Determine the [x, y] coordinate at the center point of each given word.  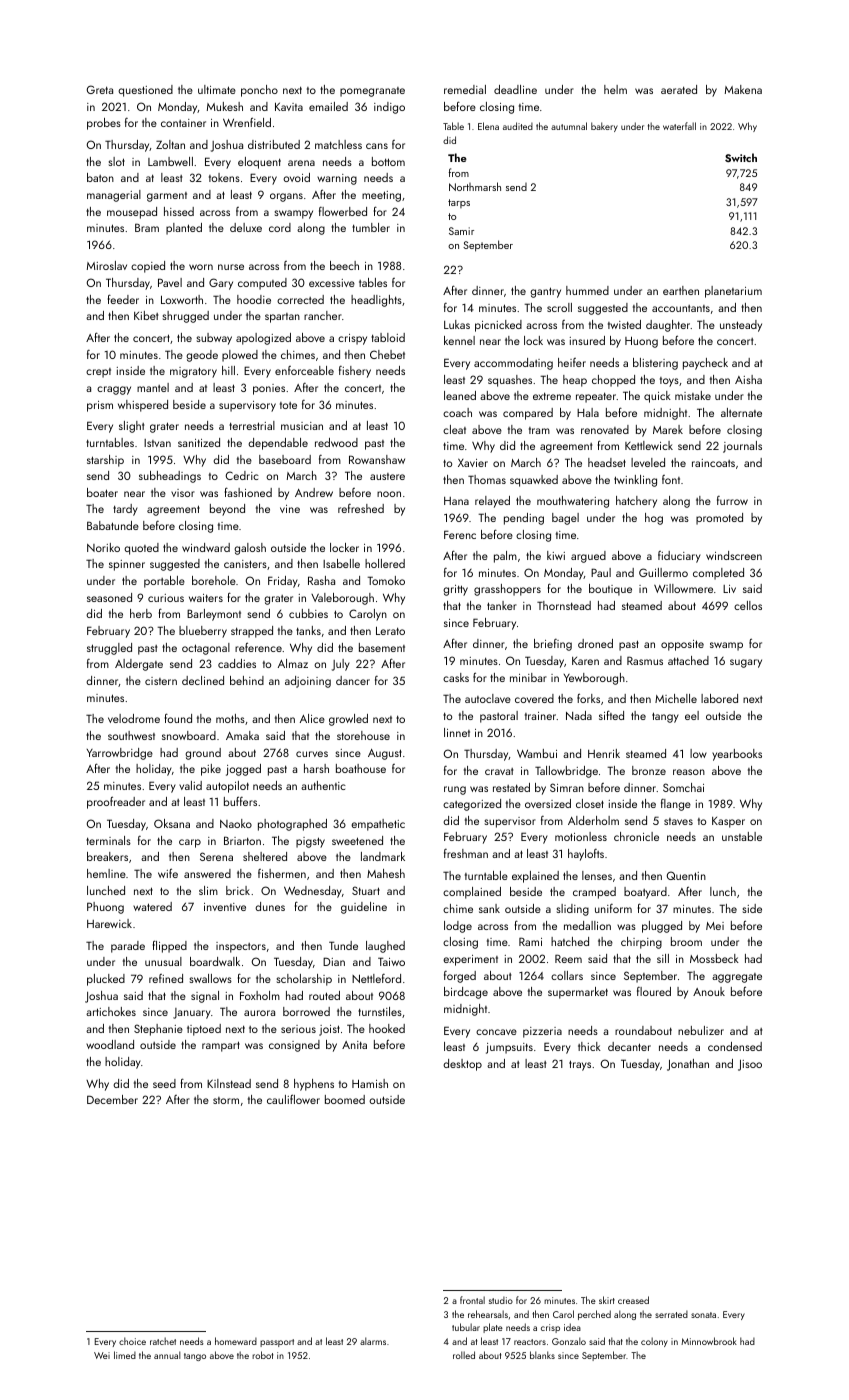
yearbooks [737, 755]
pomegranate [372, 92]
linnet [457, 732]
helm [615, 89]
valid [190, 785]
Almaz [293, 663]
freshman [466, 853]
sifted [611, 715]
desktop [462, 1065]
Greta [100, 89]
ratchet [163, 1341]
